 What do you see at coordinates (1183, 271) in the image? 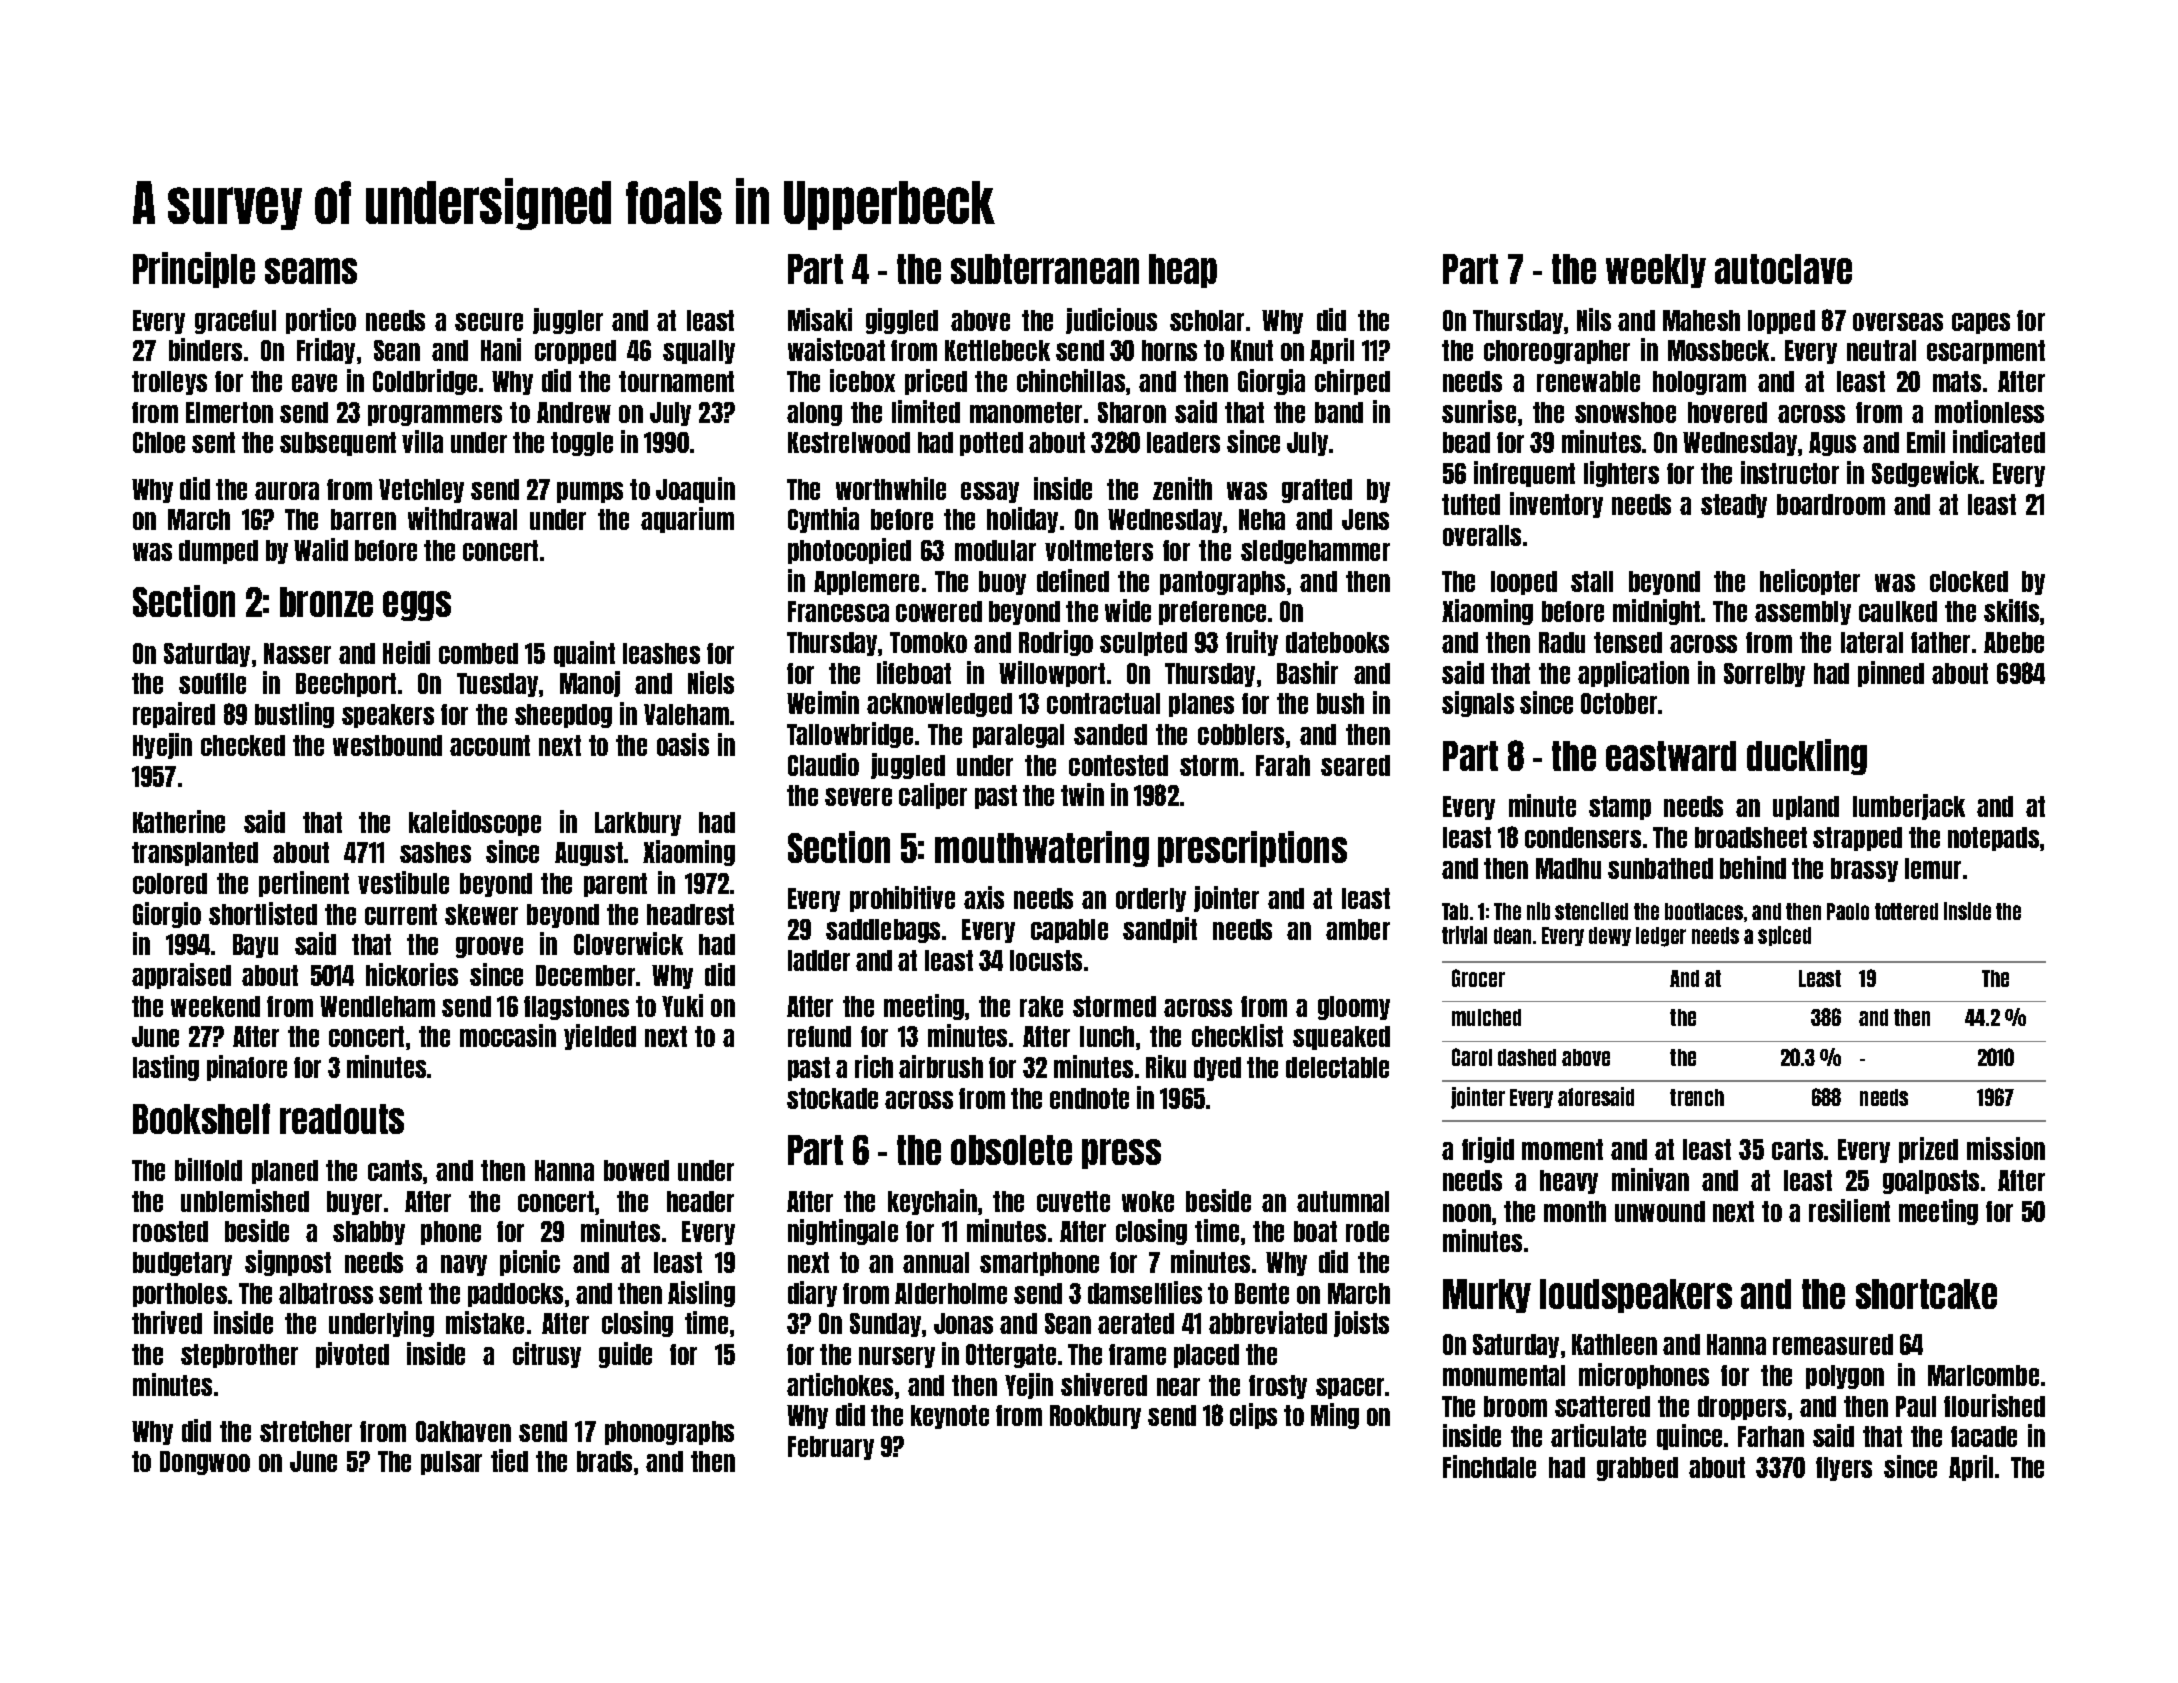
I see `heap` at bounding box center [1183, 271].
